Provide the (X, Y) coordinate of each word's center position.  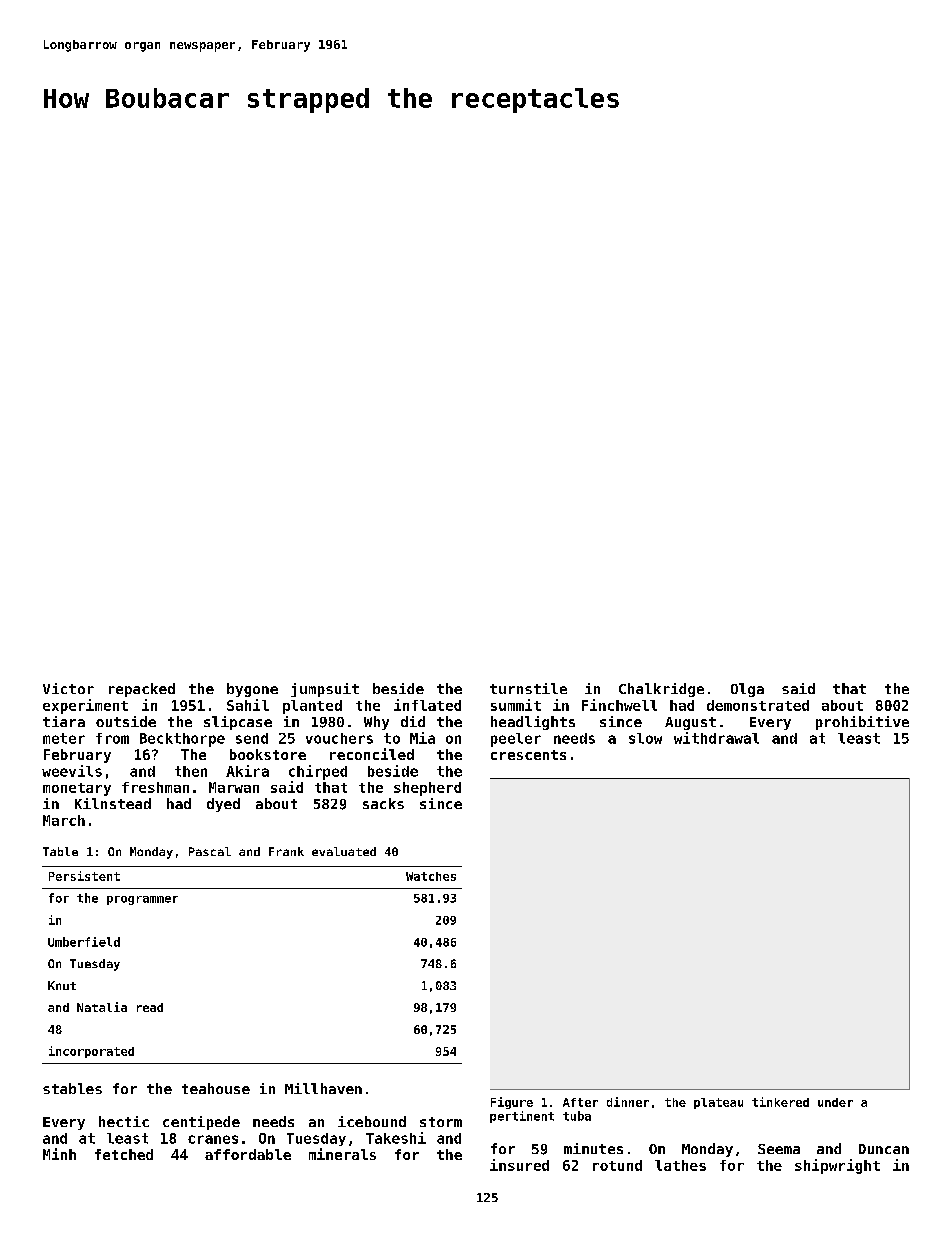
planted (312, 707)
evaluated (344, 851)
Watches (431, 876)
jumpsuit (325, 690)
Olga (747, 690)
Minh (59, 1154)
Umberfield (84, 942)
